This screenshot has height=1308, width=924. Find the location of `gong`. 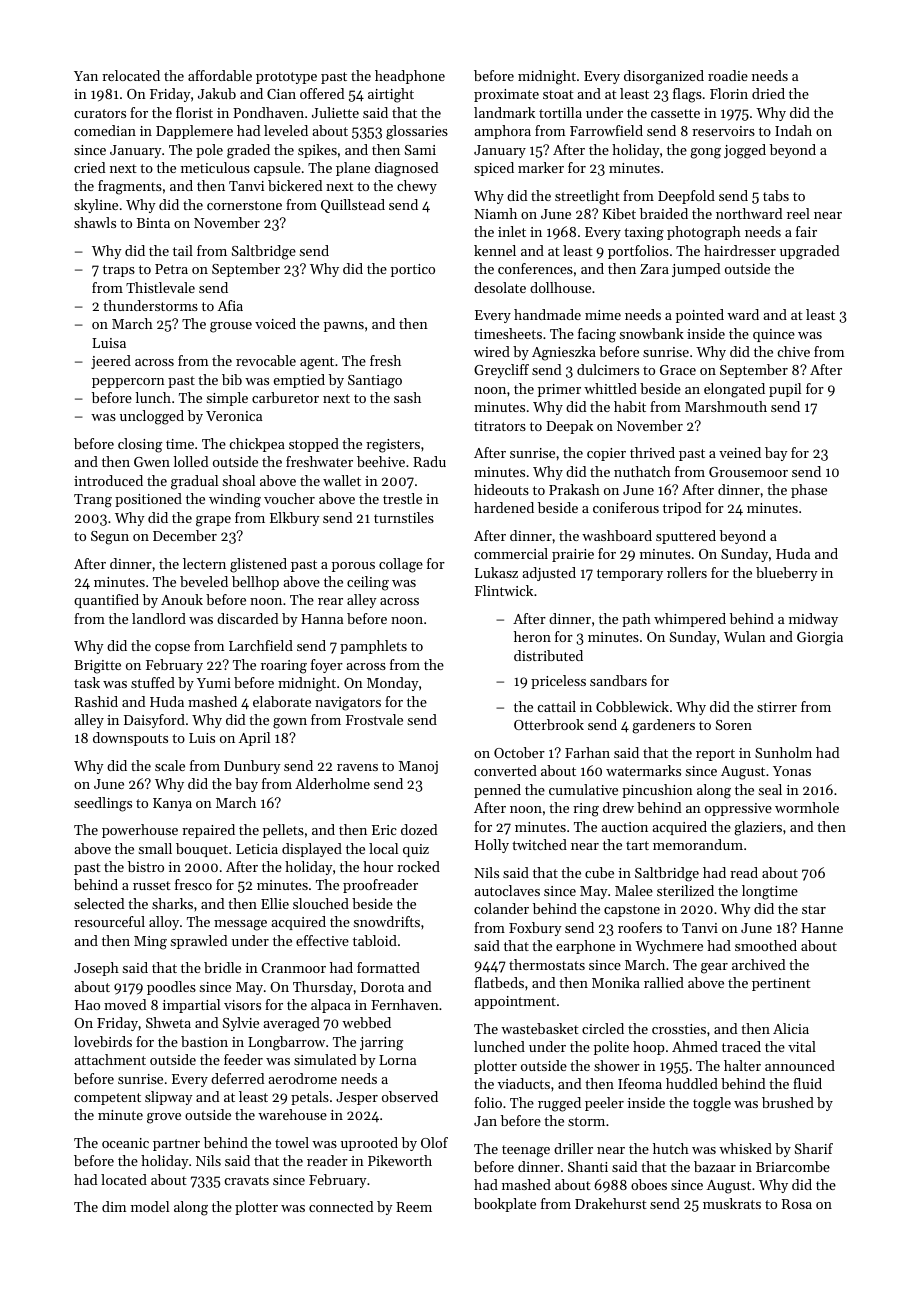

gong is located at coordinates (705, 153).
